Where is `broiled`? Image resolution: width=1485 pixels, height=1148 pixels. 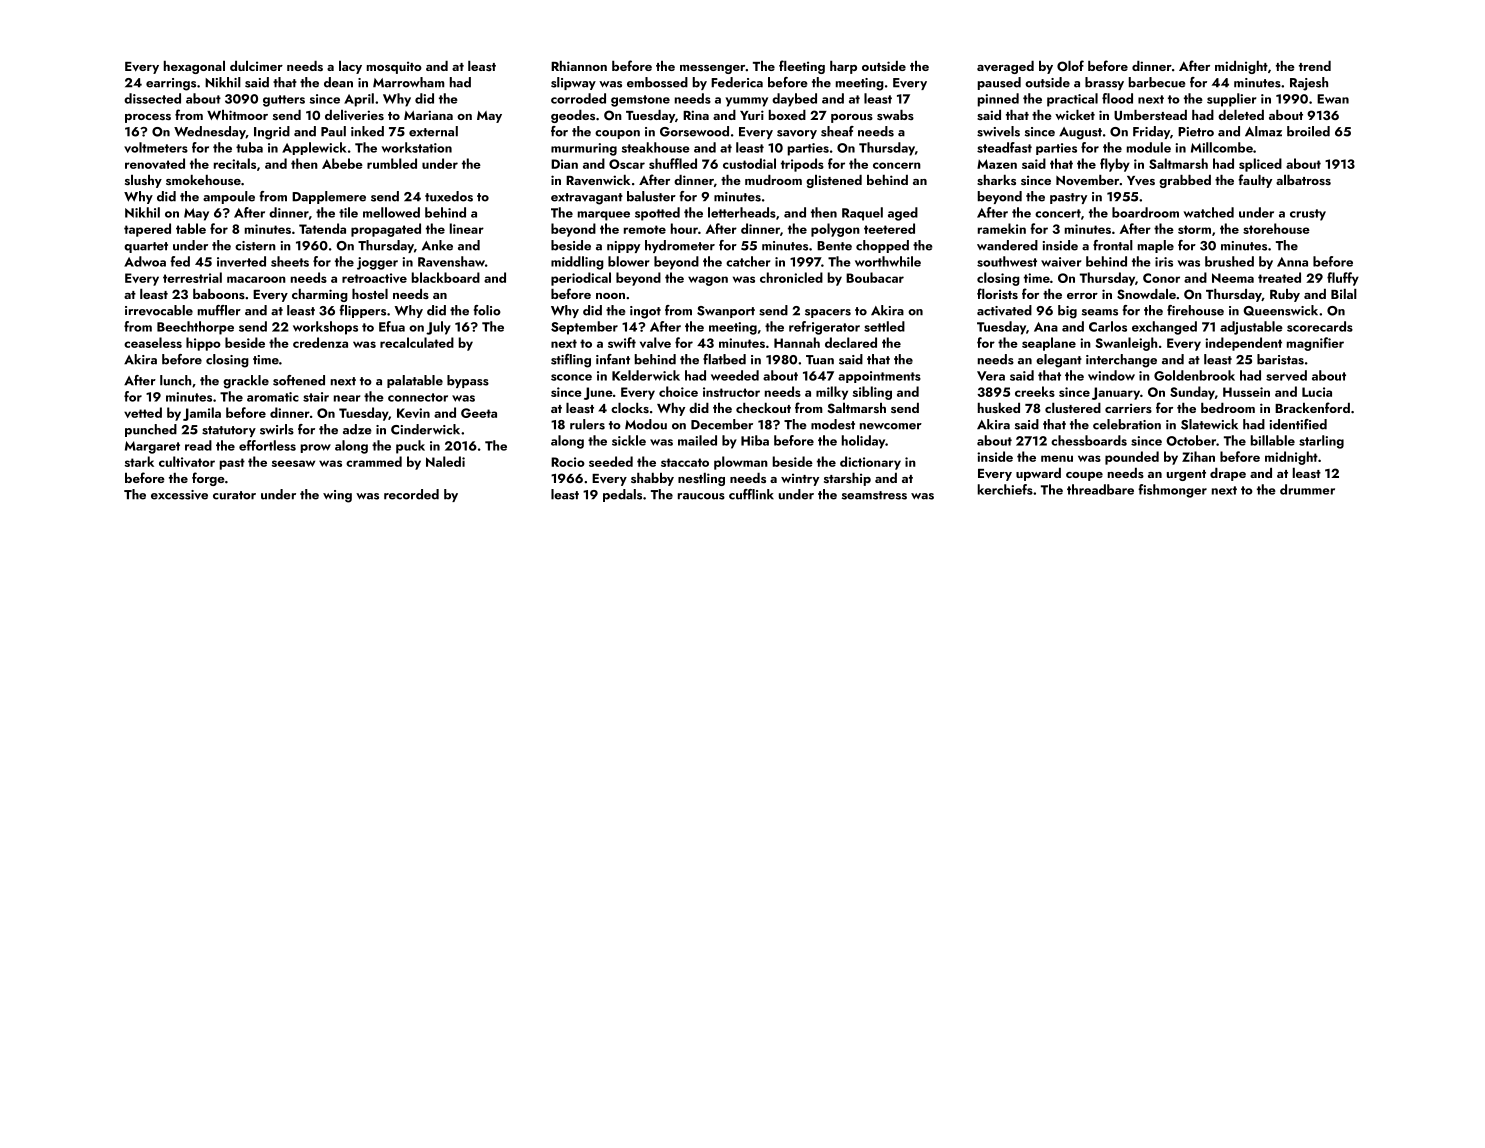
broiled is located at coordinates (1308, 131).
